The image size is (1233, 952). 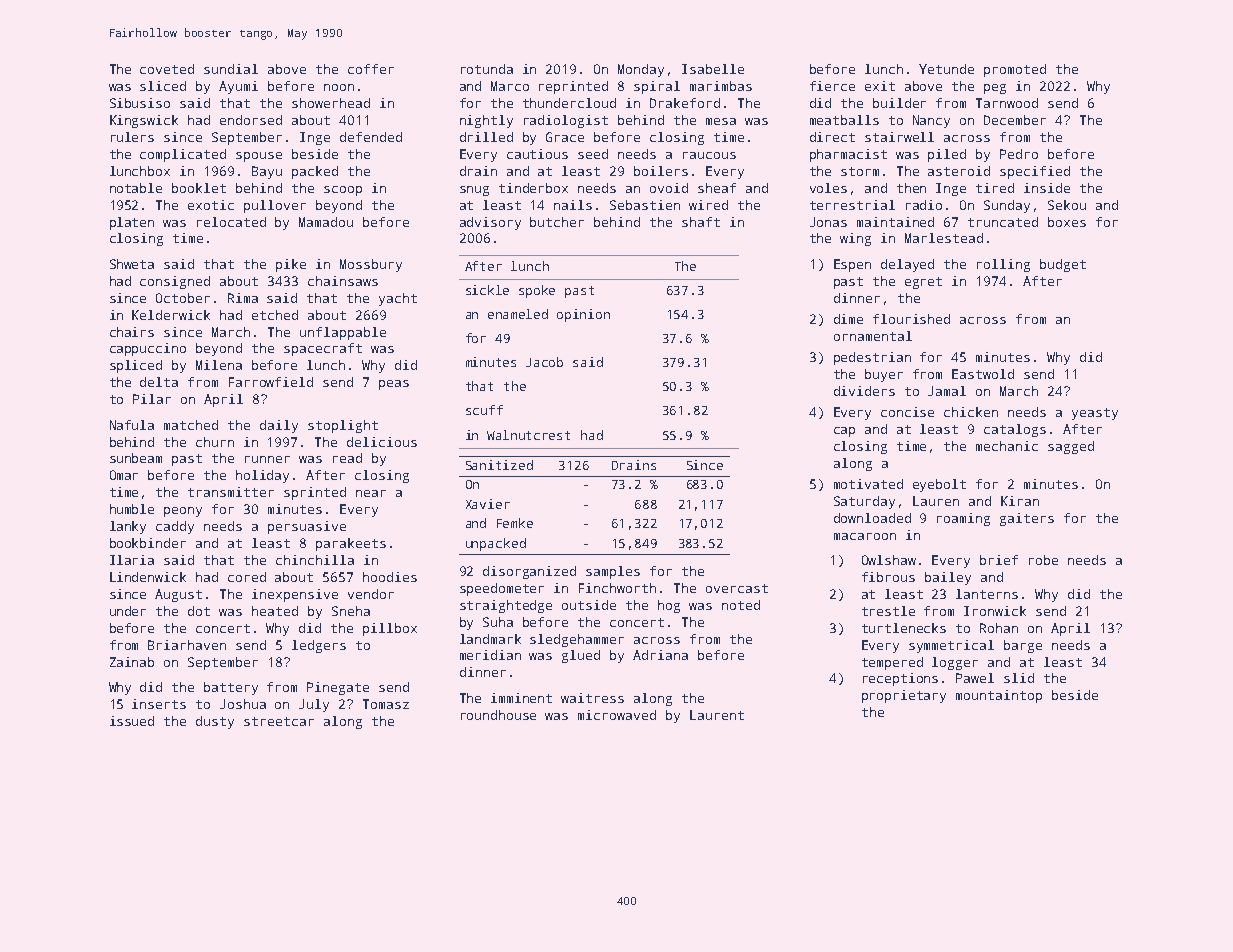 What do you see at coordinates (326, 222) in the image?
I see `Mamadou` at bounding box center [326, 222].
